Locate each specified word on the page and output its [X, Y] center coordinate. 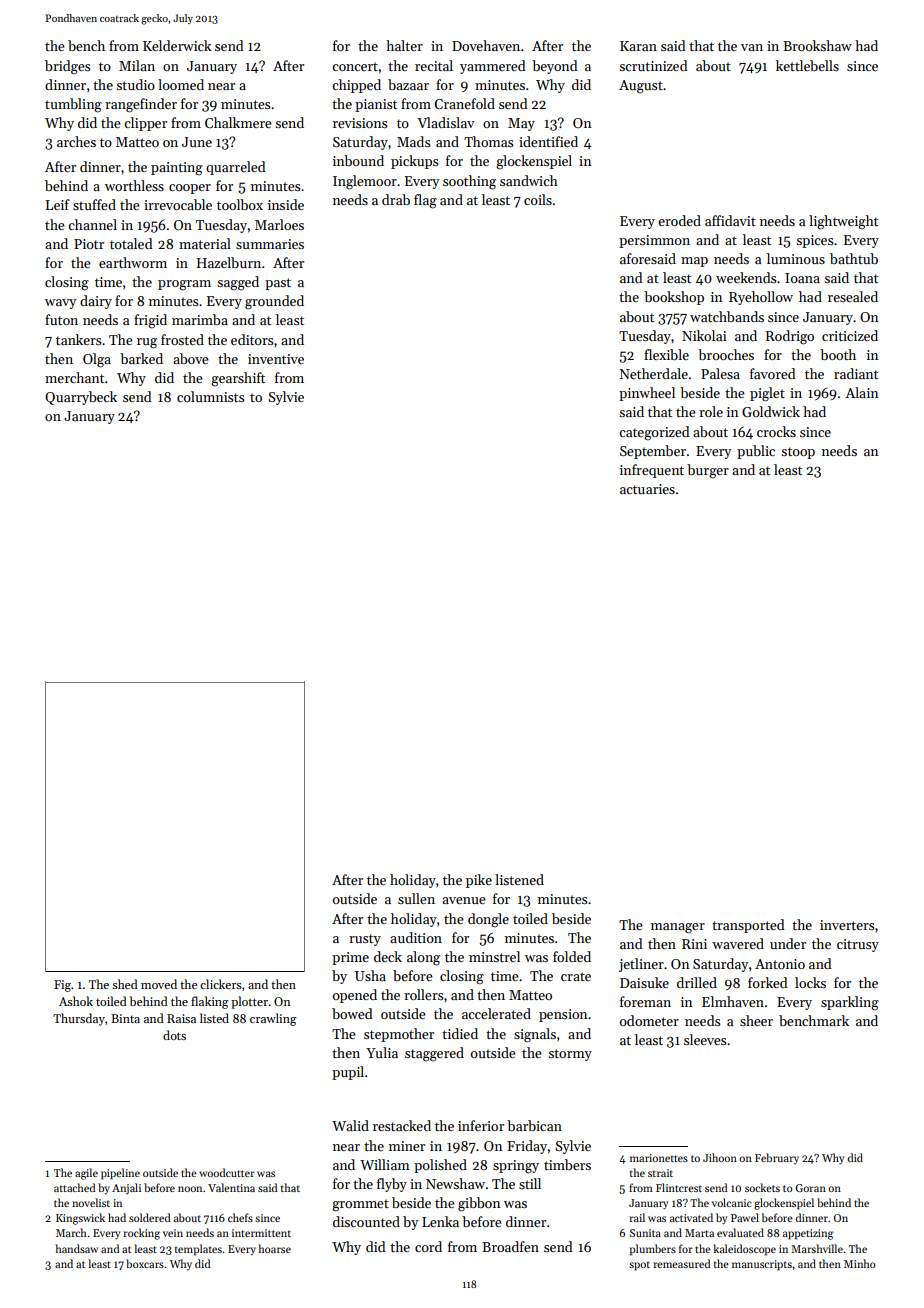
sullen [416, 898]
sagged [238, 283]
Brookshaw [817, 45]
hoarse [274, 1248]
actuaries [647, 489]
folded [572, 956]
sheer [756, 1020]
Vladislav [446, 122]
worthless [134, 185]
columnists [210, 396]
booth [838, 354]
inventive [276, 359]
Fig [62, 986]
